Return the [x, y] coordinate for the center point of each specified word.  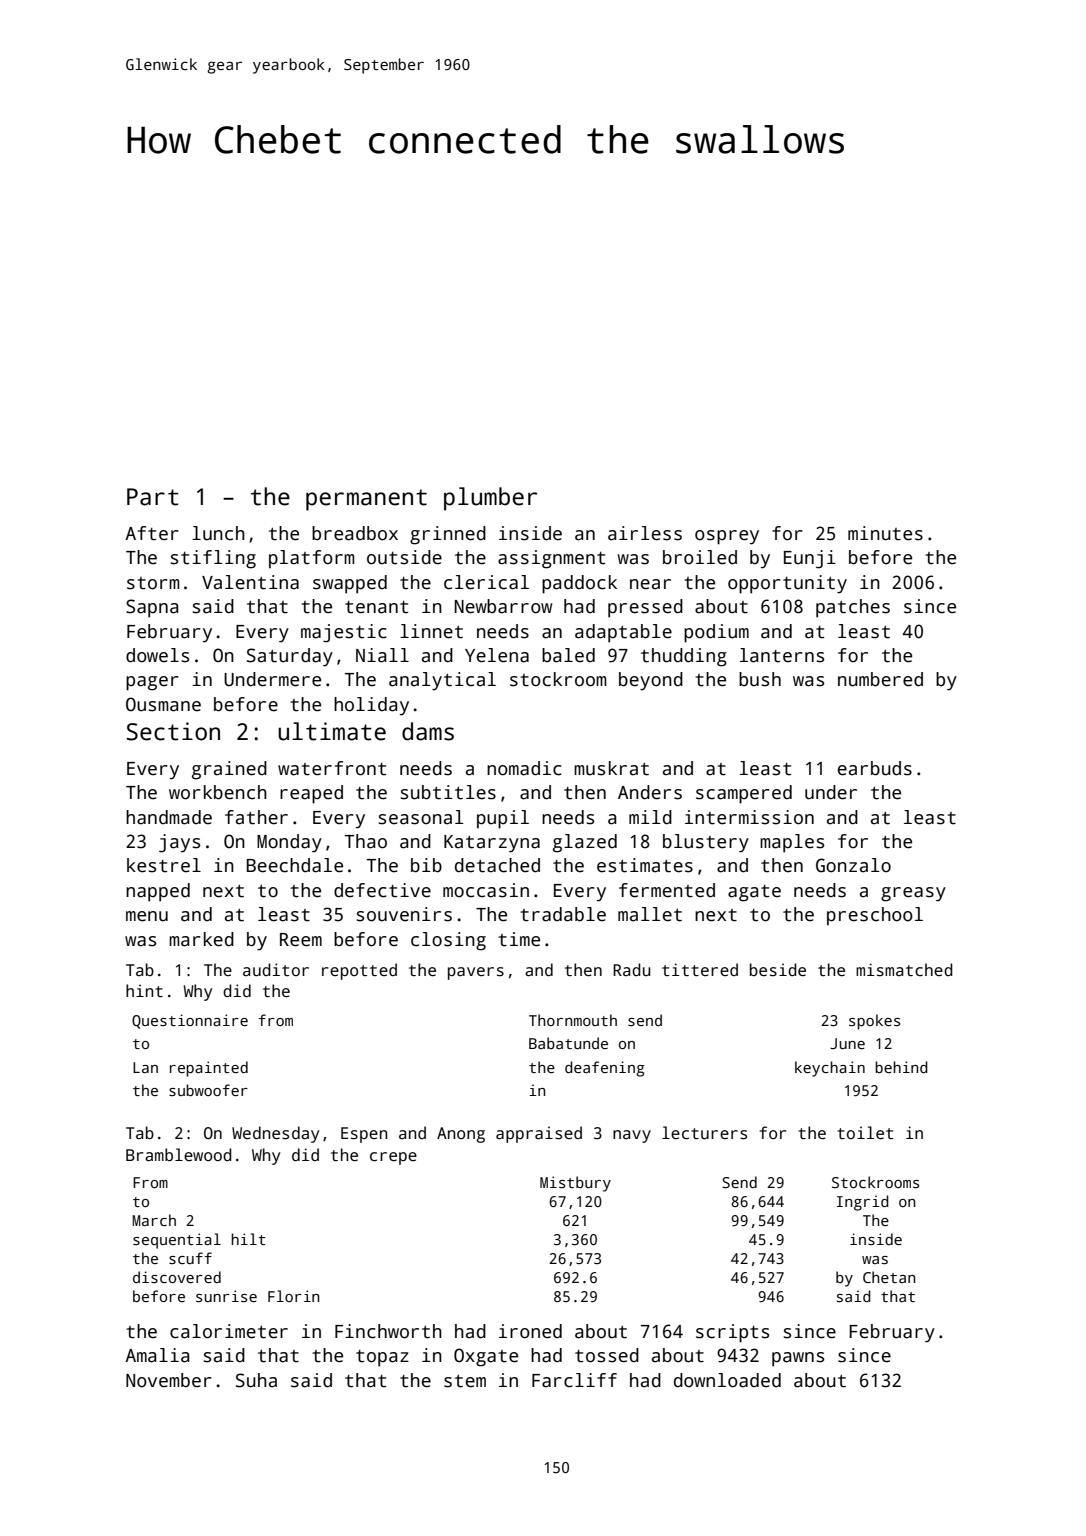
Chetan [889, 1277]
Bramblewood [179, 1155]
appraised [539, 1134]
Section [173, 731]
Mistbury [575, 1184]
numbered [880, 679]
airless [645, 533]
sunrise [226, 1296]
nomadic [524, 768]
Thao [366, 841]
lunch [218, 533]
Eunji [810, 559]
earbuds [875, 768]
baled [568, 655]
